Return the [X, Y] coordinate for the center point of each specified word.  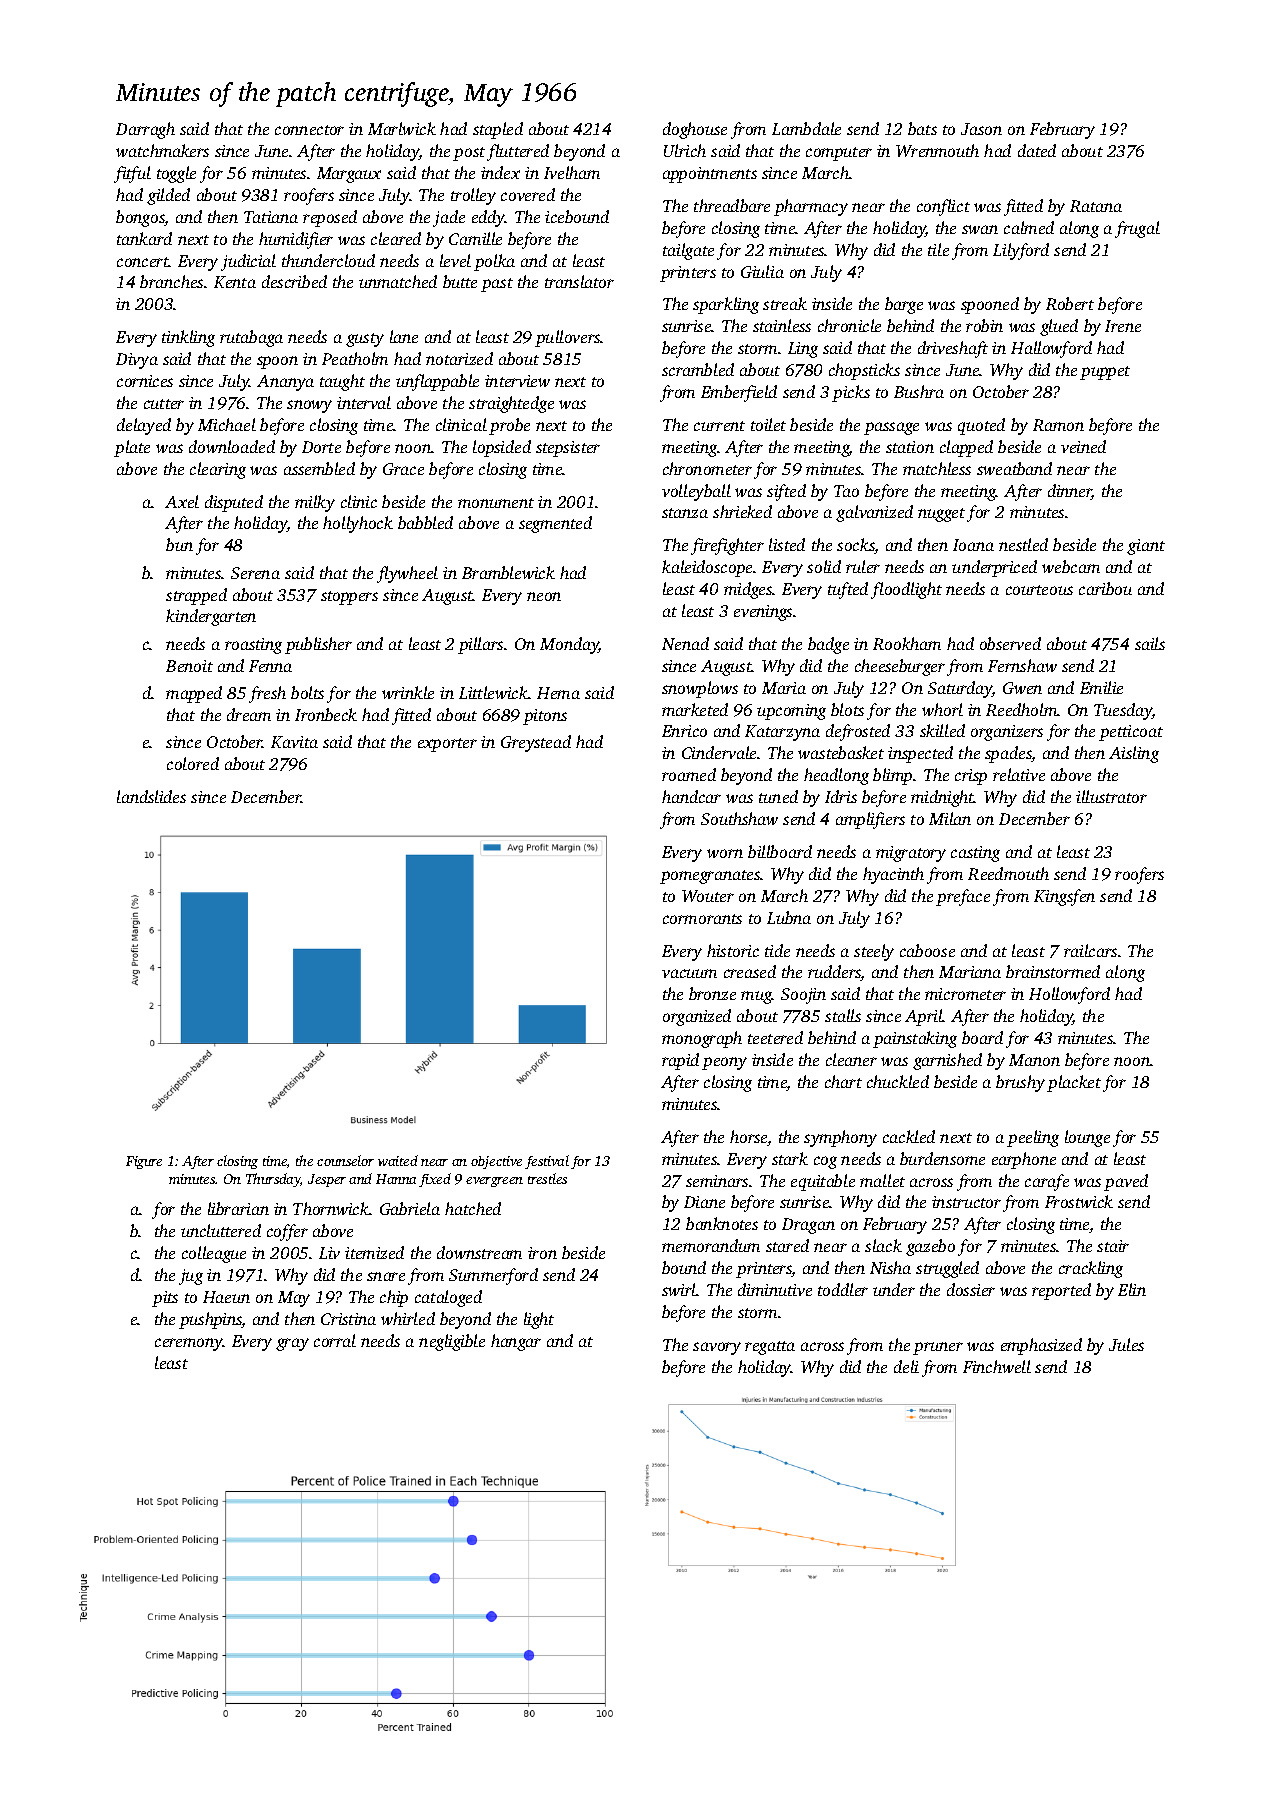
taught [342, 382]
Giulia [762, 271]
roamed [689, 774]
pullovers [568, 338]
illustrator [1111, 796]
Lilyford [1021, 251]
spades [1008, 754]
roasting [253, 646]
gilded [168, 196]
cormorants [702, 919]
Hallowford [1051, 349]
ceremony [189, 1344]
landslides [151, 796]
